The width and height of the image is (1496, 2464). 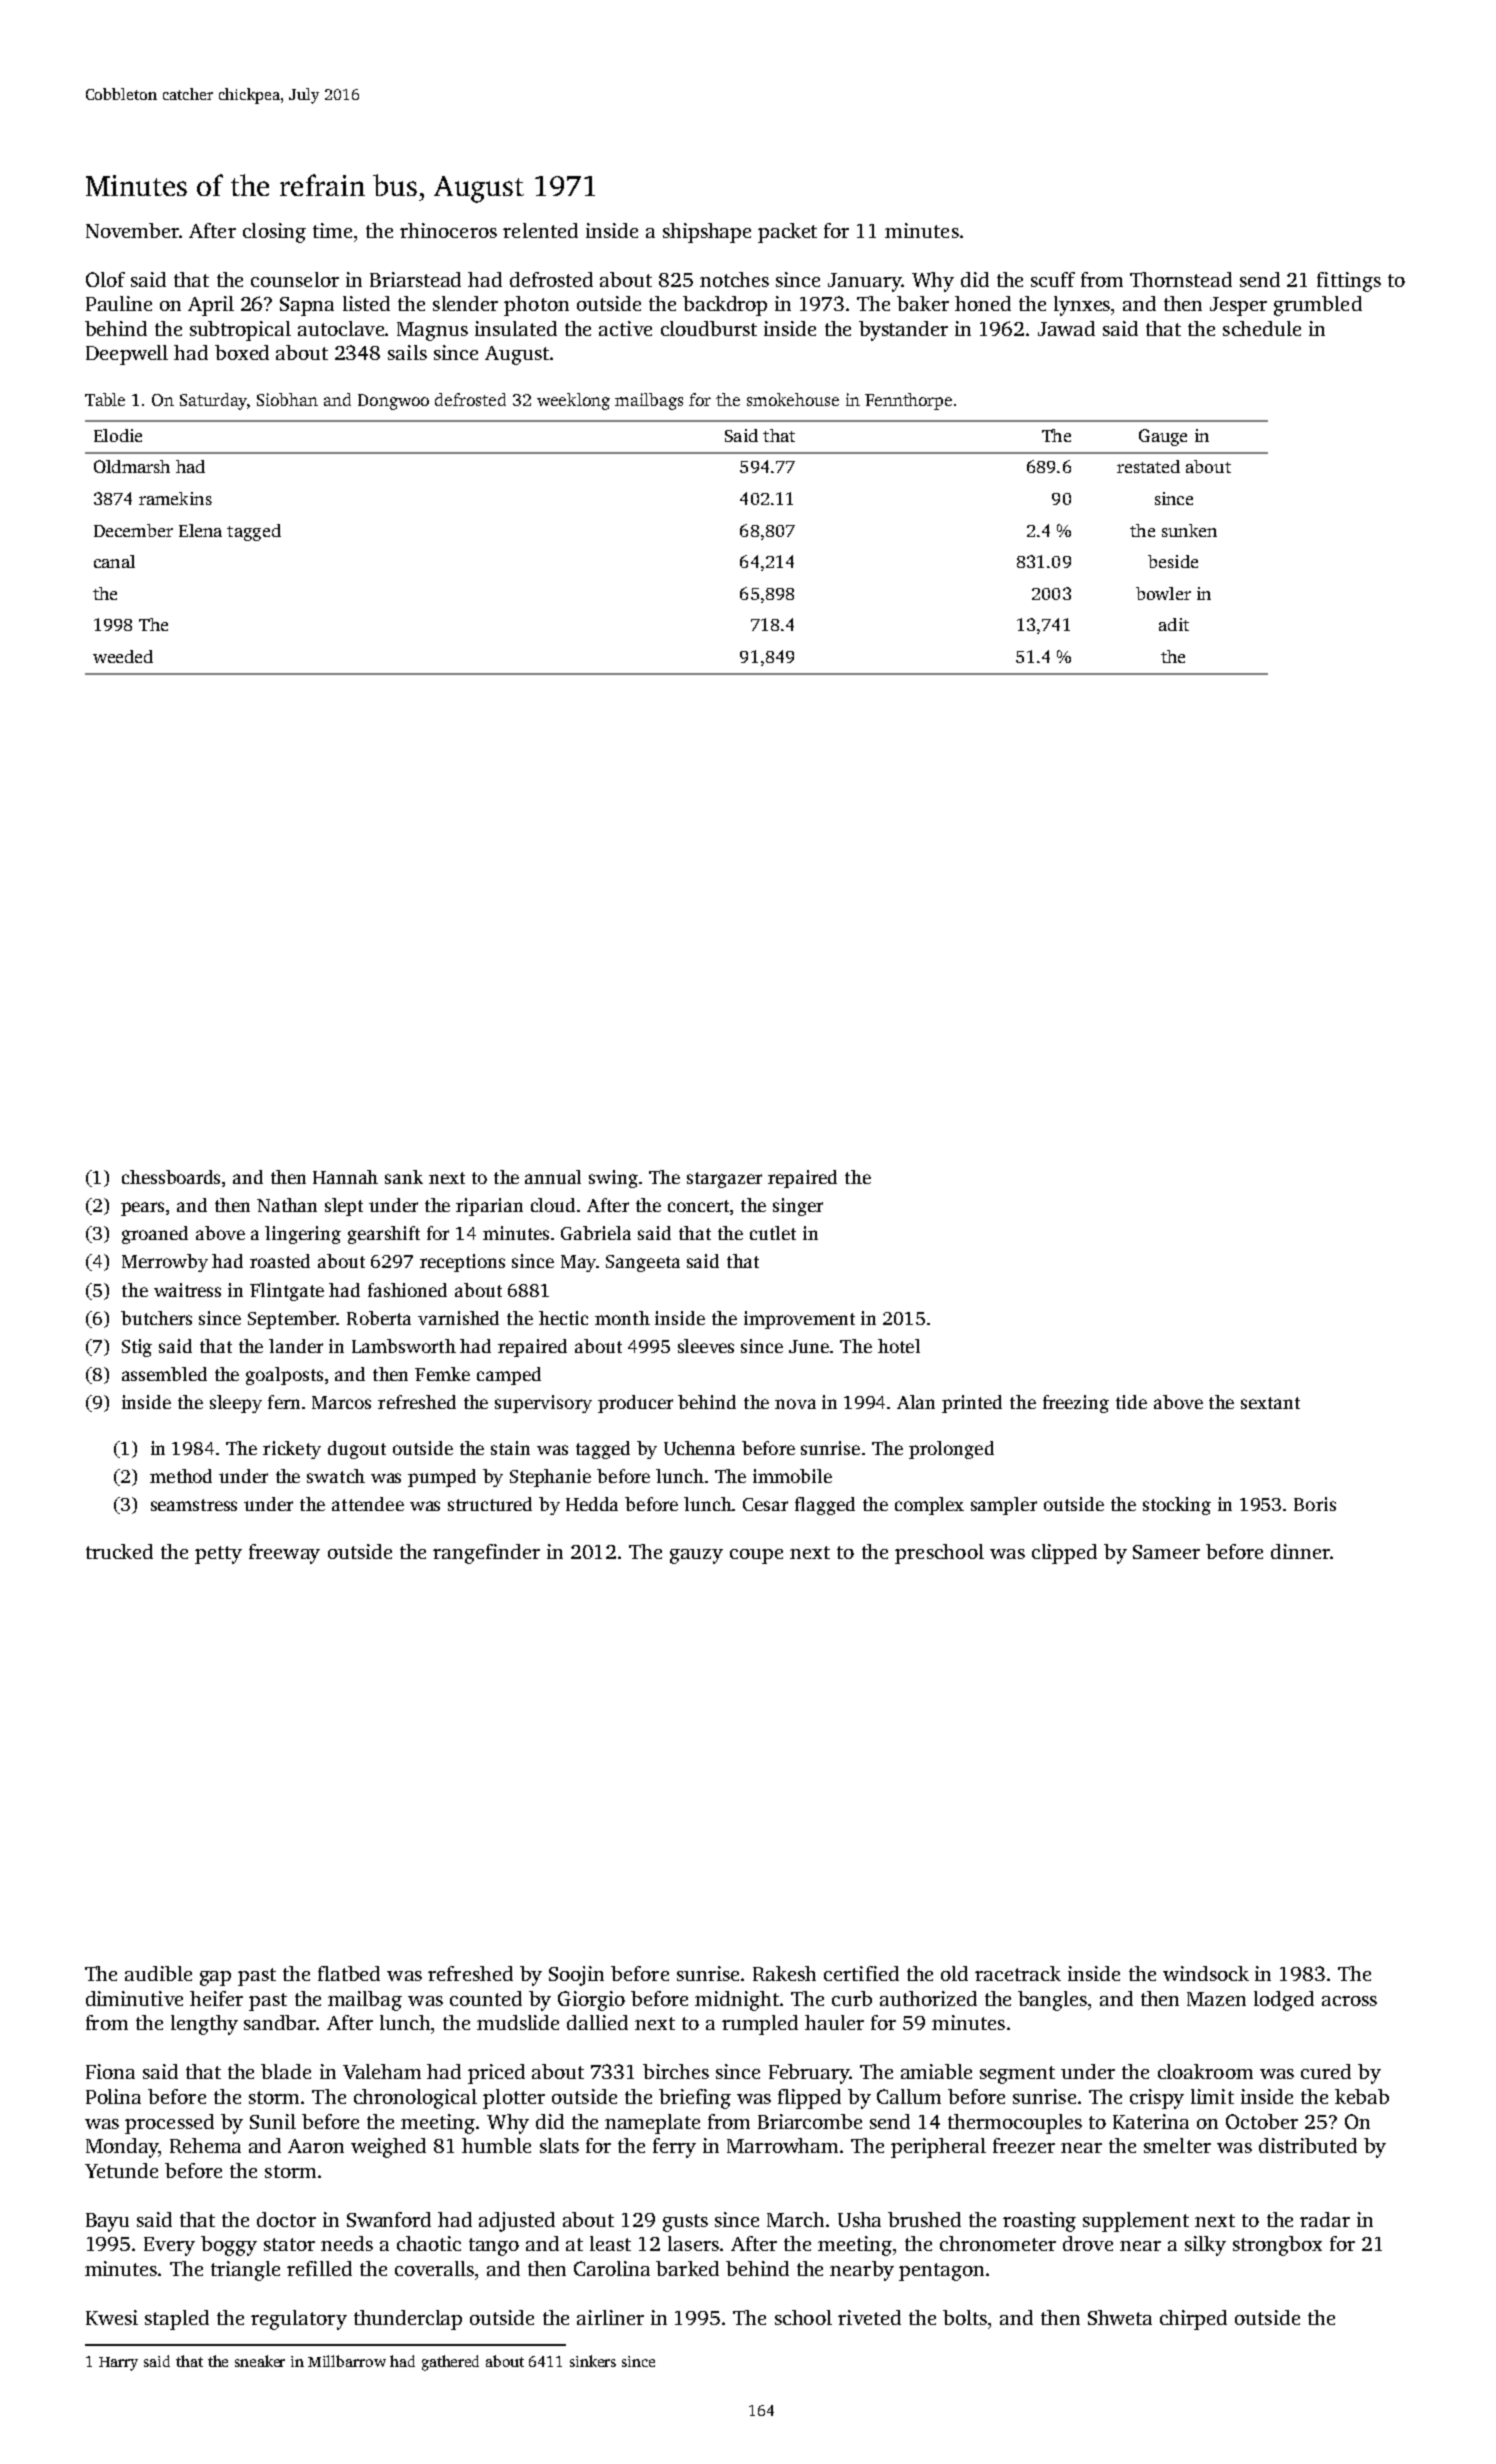 I want to click on chronological, so click(x=415, y=2099).
